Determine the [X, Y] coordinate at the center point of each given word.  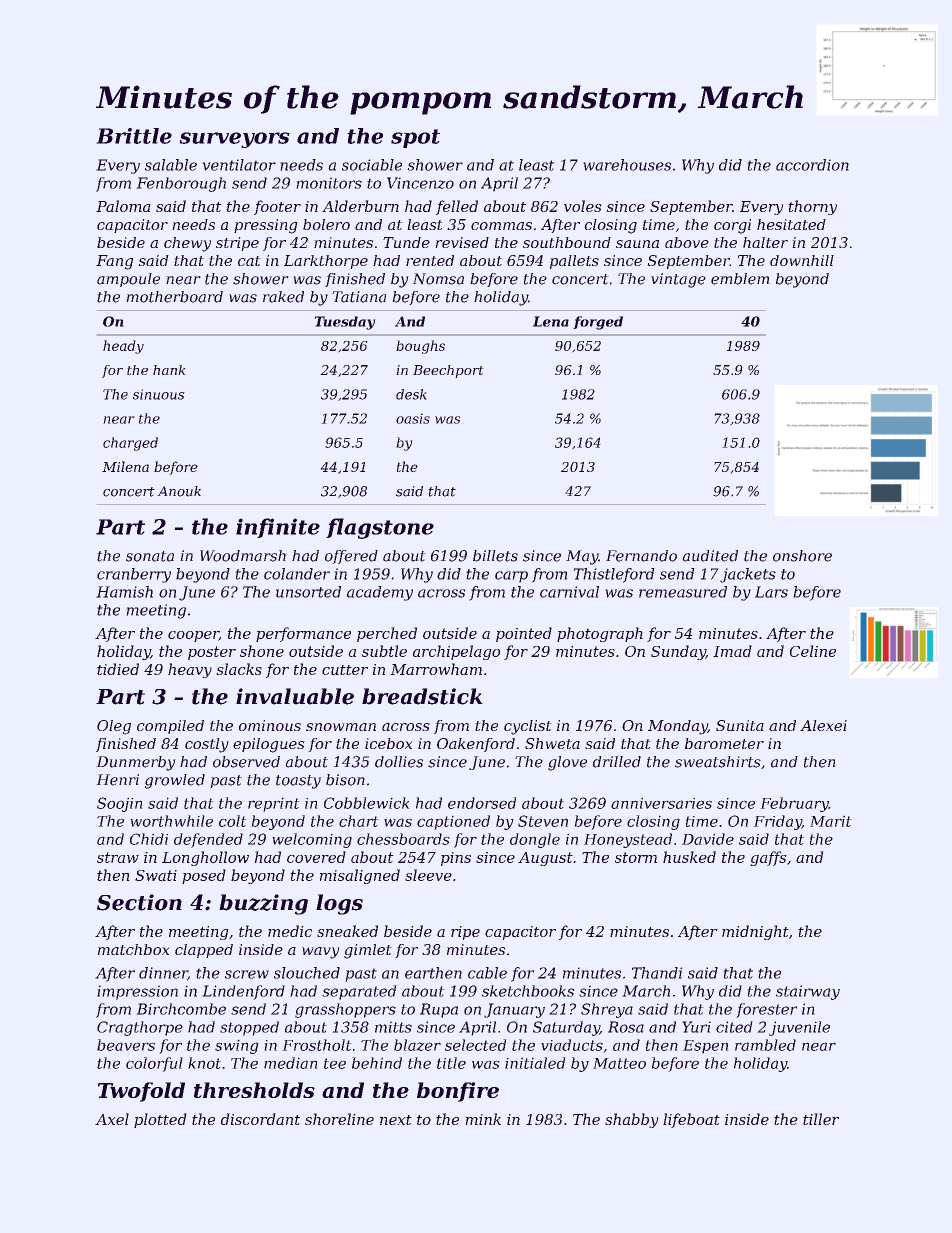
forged [598, 323]
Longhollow [205, 858]
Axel [112, 1119]
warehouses [627, 165]
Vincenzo [420, 183]
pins [456, 859]
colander [297, 574]
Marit [831, 821]
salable [171, 165]
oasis [413, 418]
